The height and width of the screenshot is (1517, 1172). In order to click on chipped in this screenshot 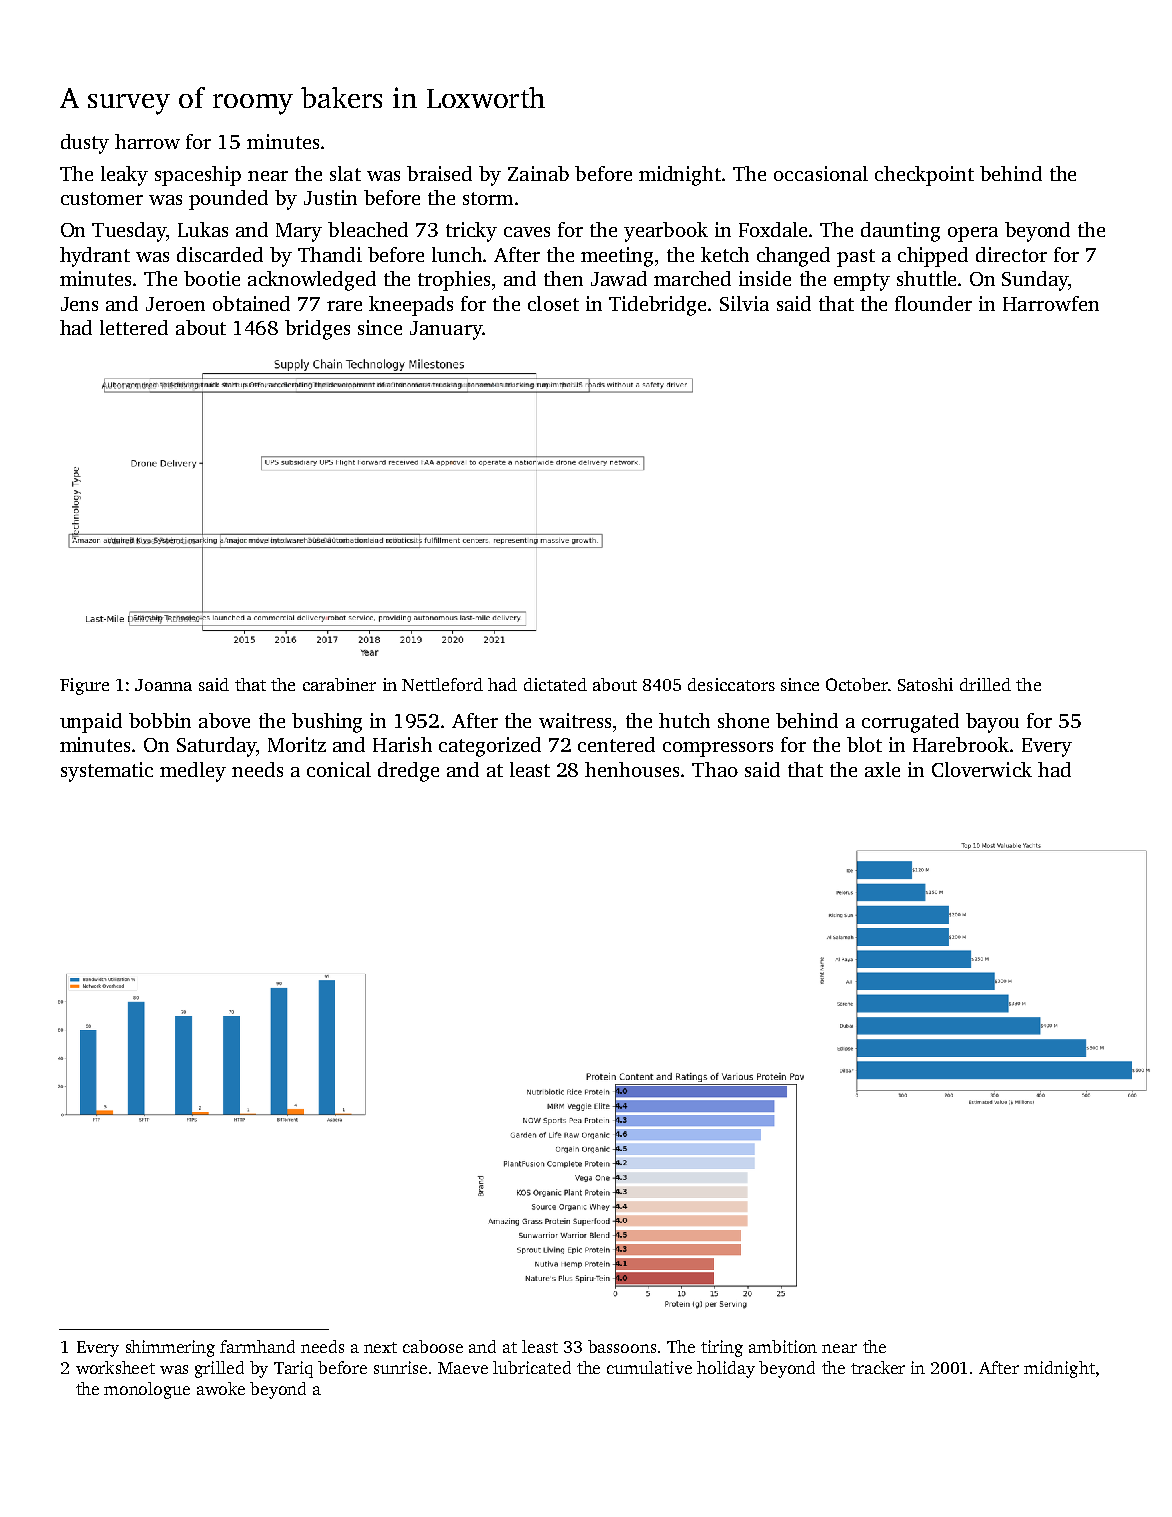, I will do `click(933, 257)`.
